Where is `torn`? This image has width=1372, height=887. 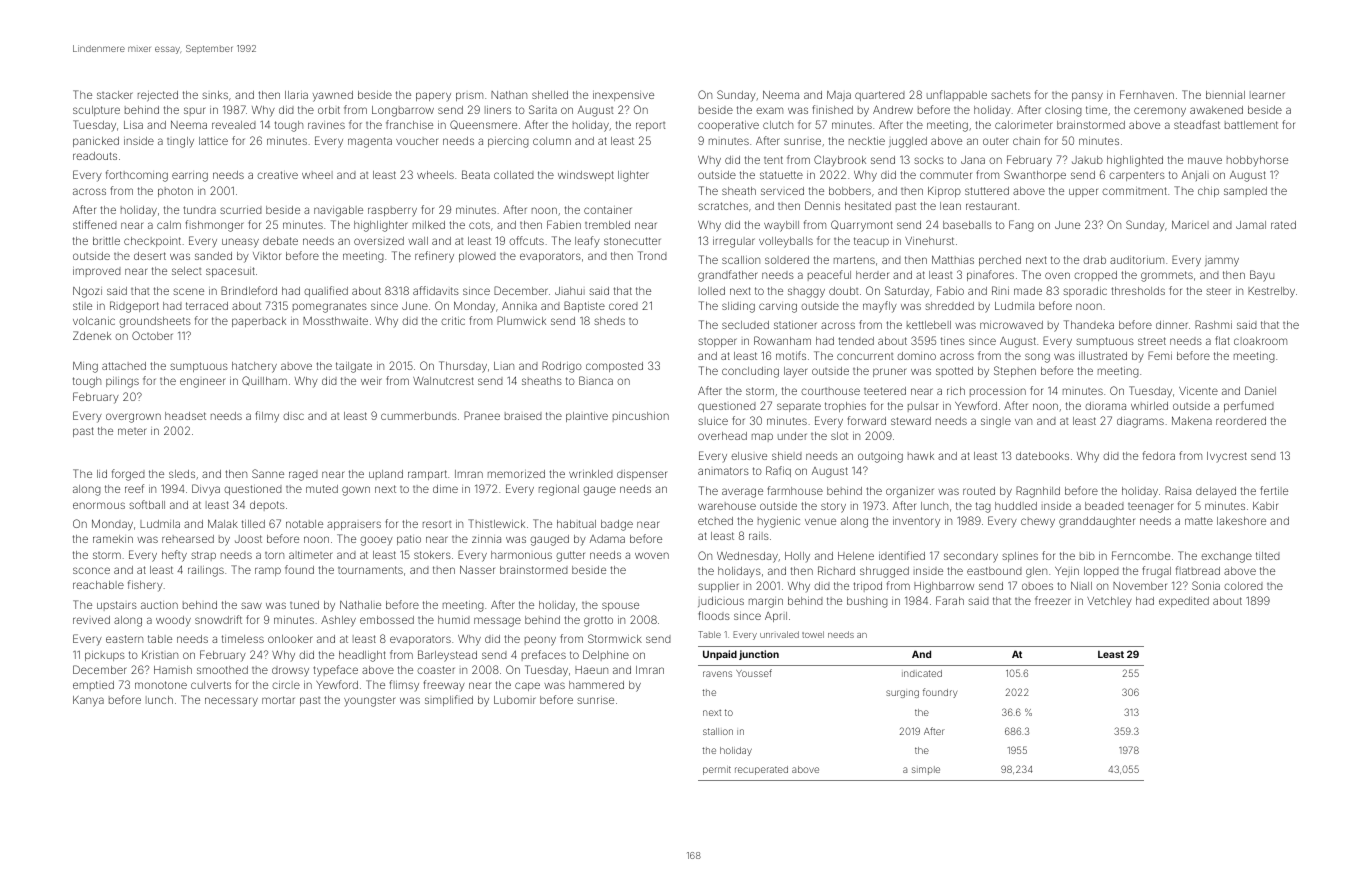 torn is located at coordinates (274, 555).
